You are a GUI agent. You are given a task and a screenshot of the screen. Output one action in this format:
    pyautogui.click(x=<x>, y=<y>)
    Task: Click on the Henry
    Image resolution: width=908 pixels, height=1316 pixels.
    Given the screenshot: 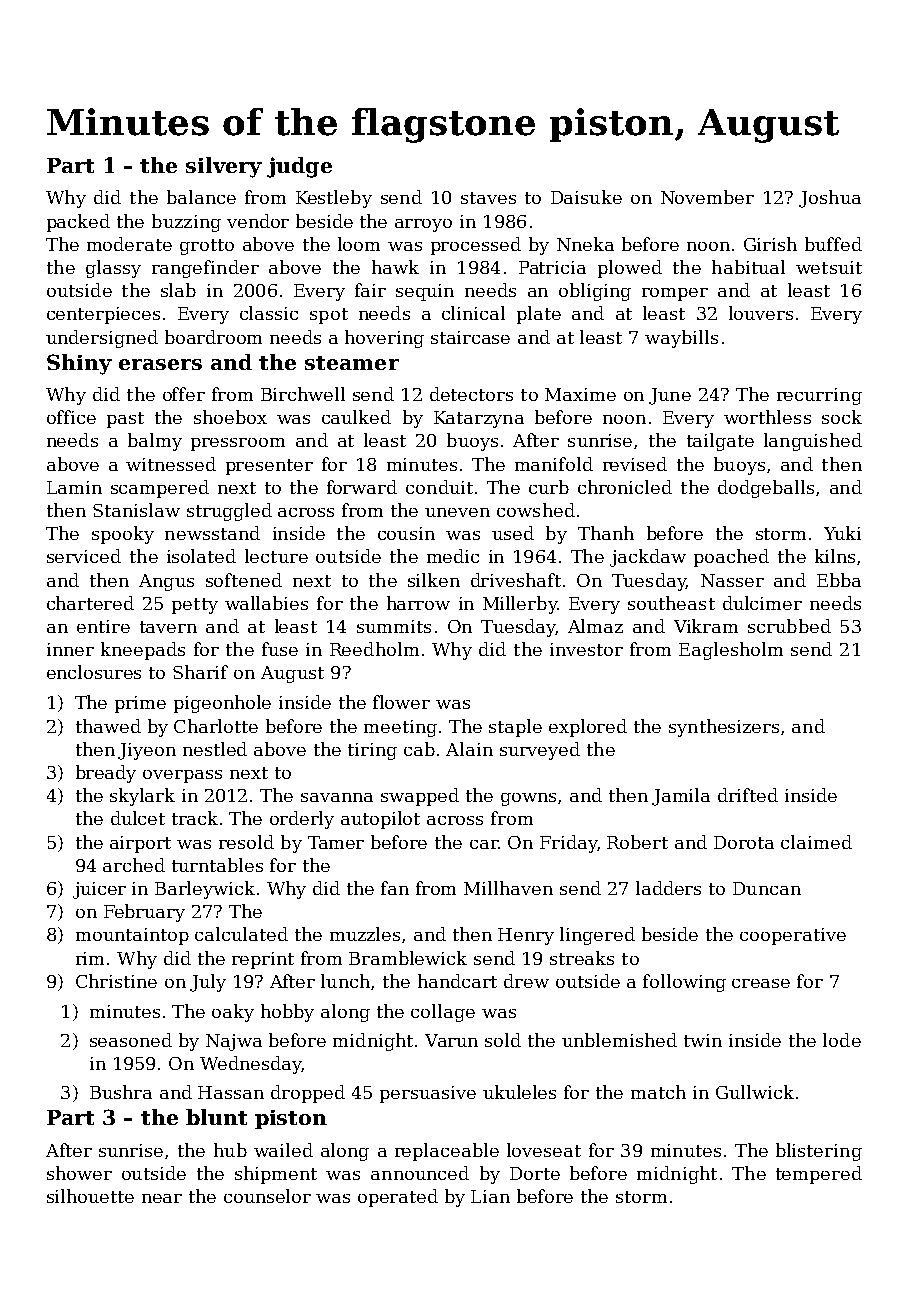 What is the action you would take?
    pyautogui.click(x=526, y=936)
